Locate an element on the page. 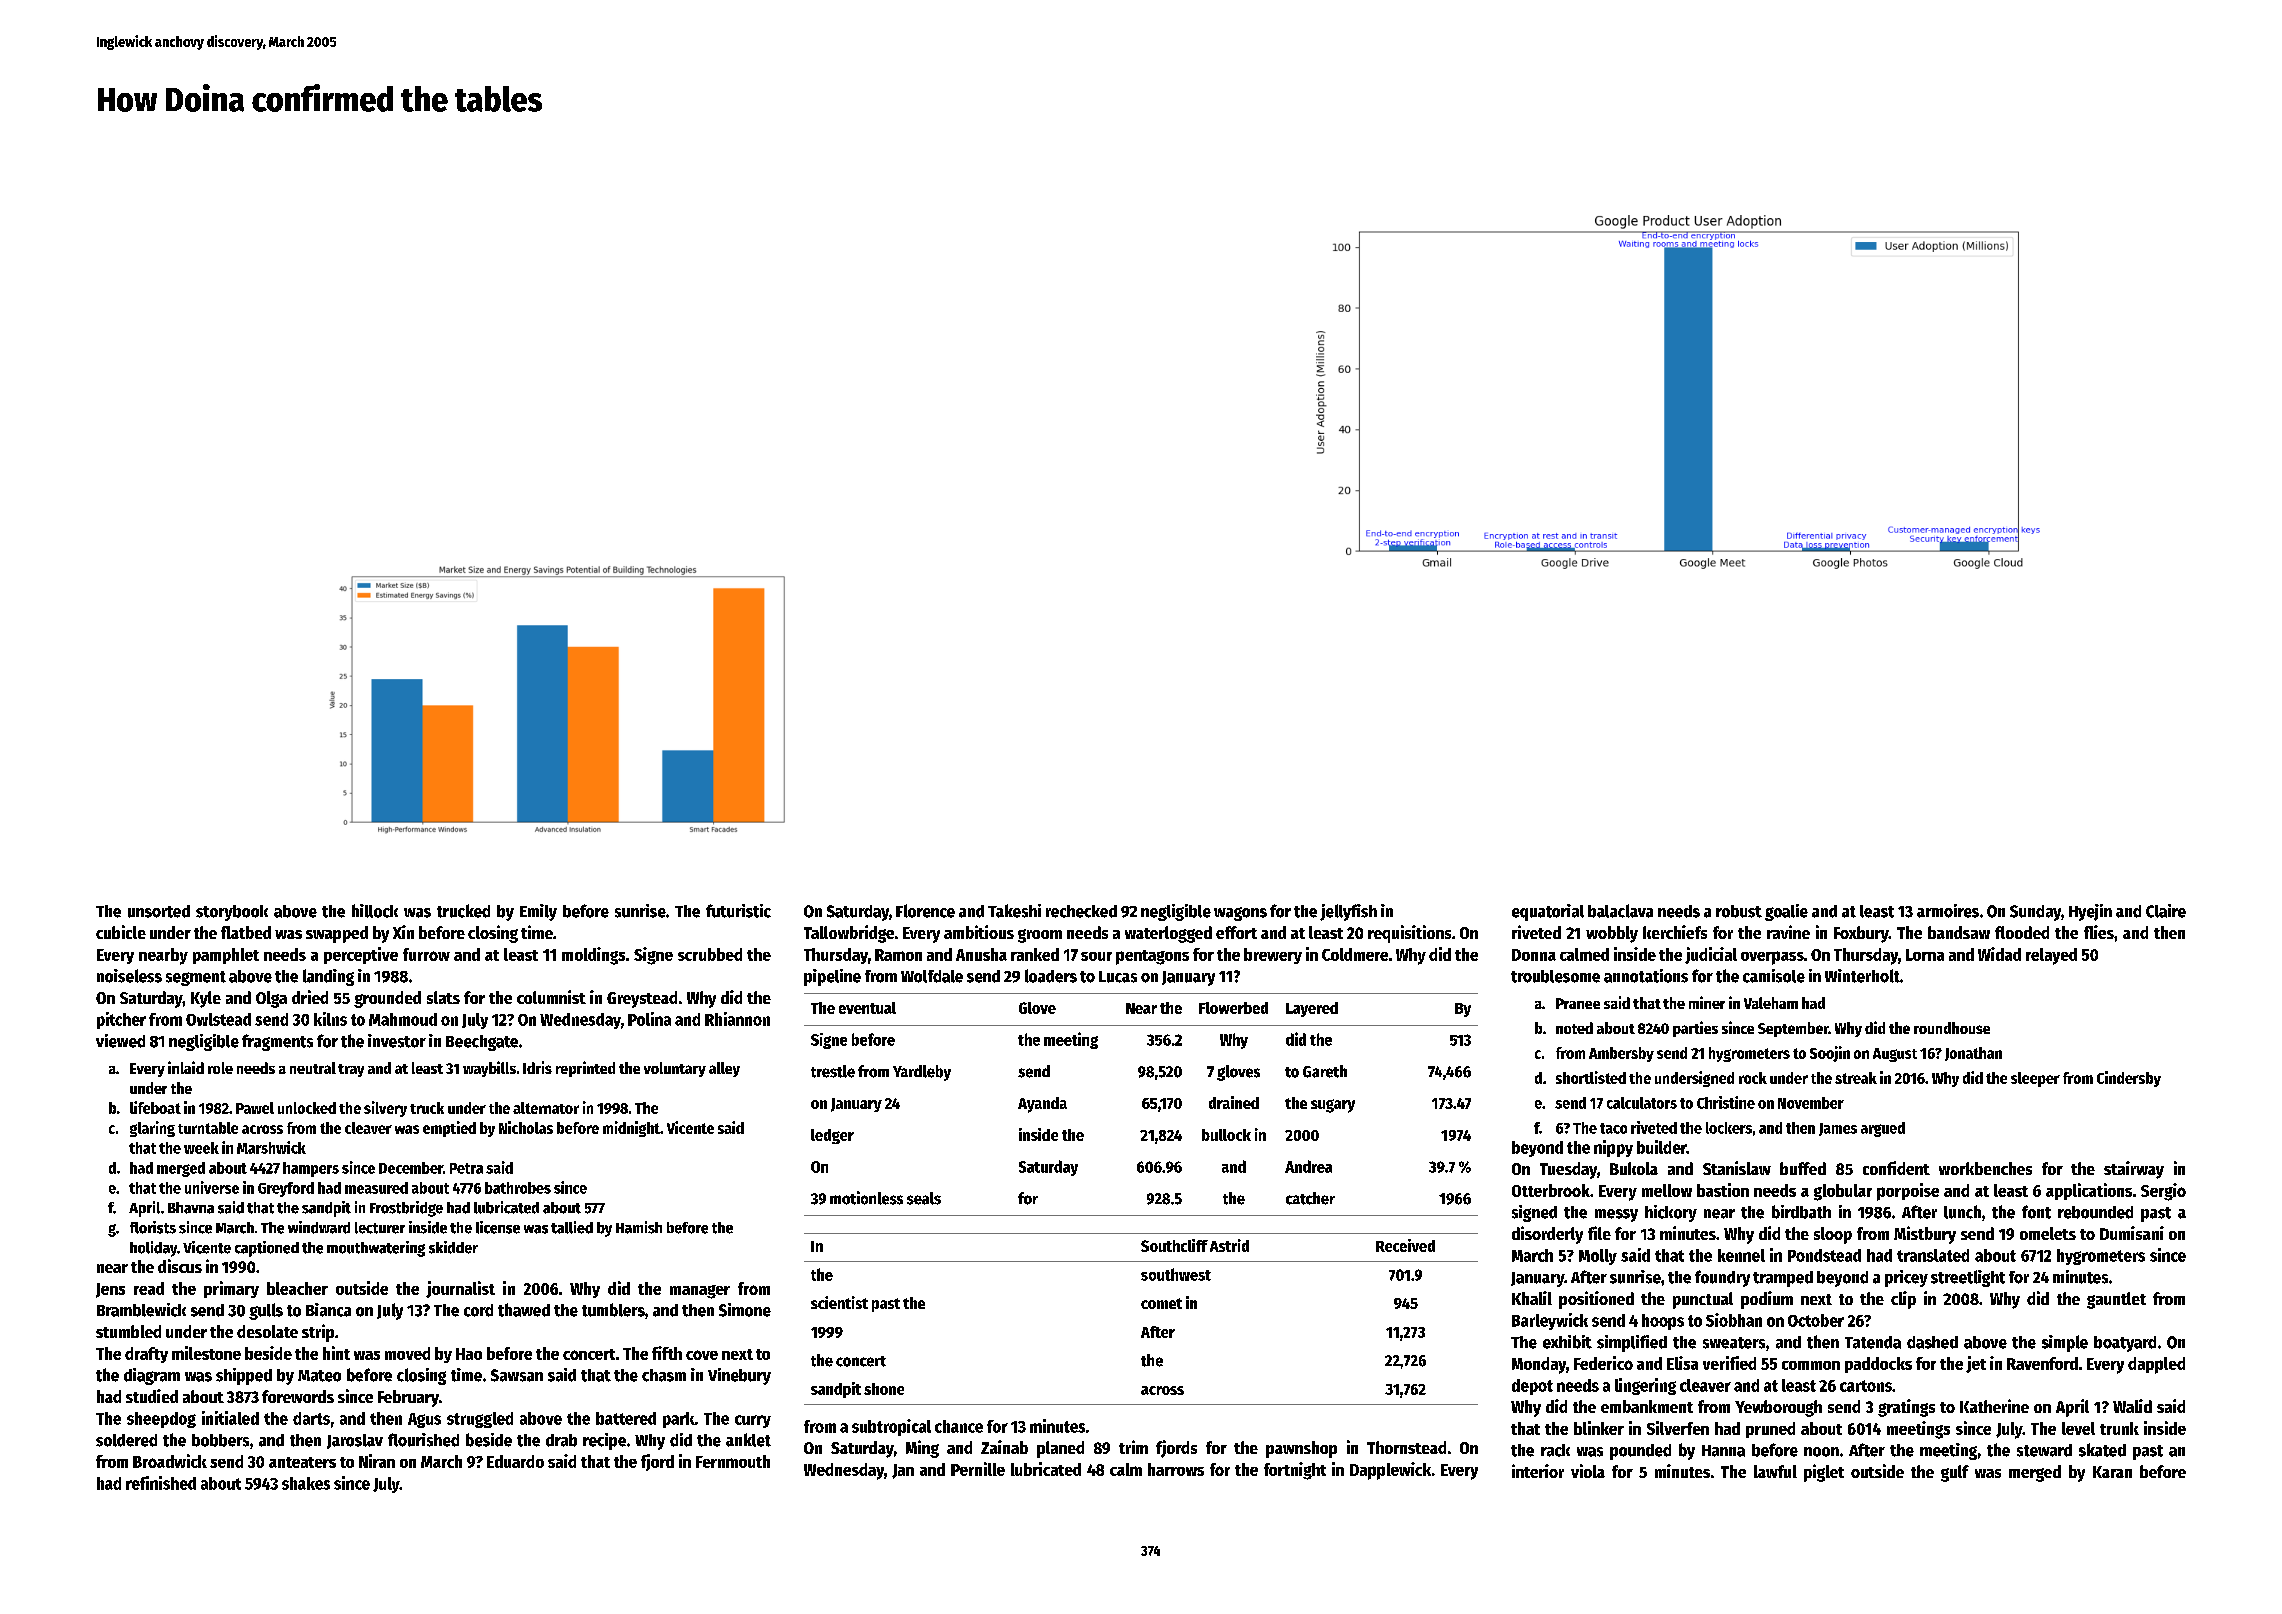 The image size is (2282, 1614). studied is located at coordinates (152, 1396).
